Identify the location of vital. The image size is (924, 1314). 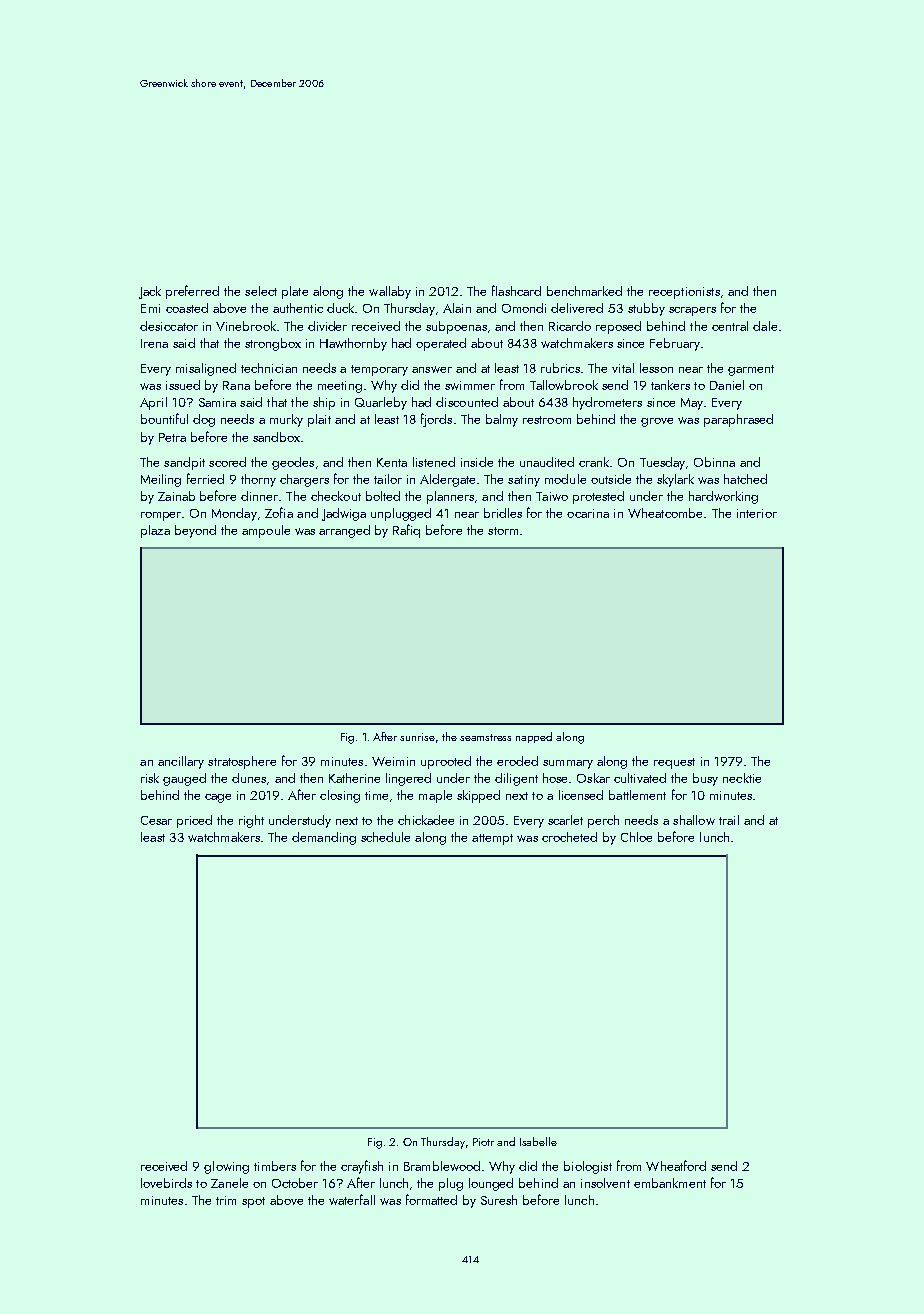
(623, 368).
